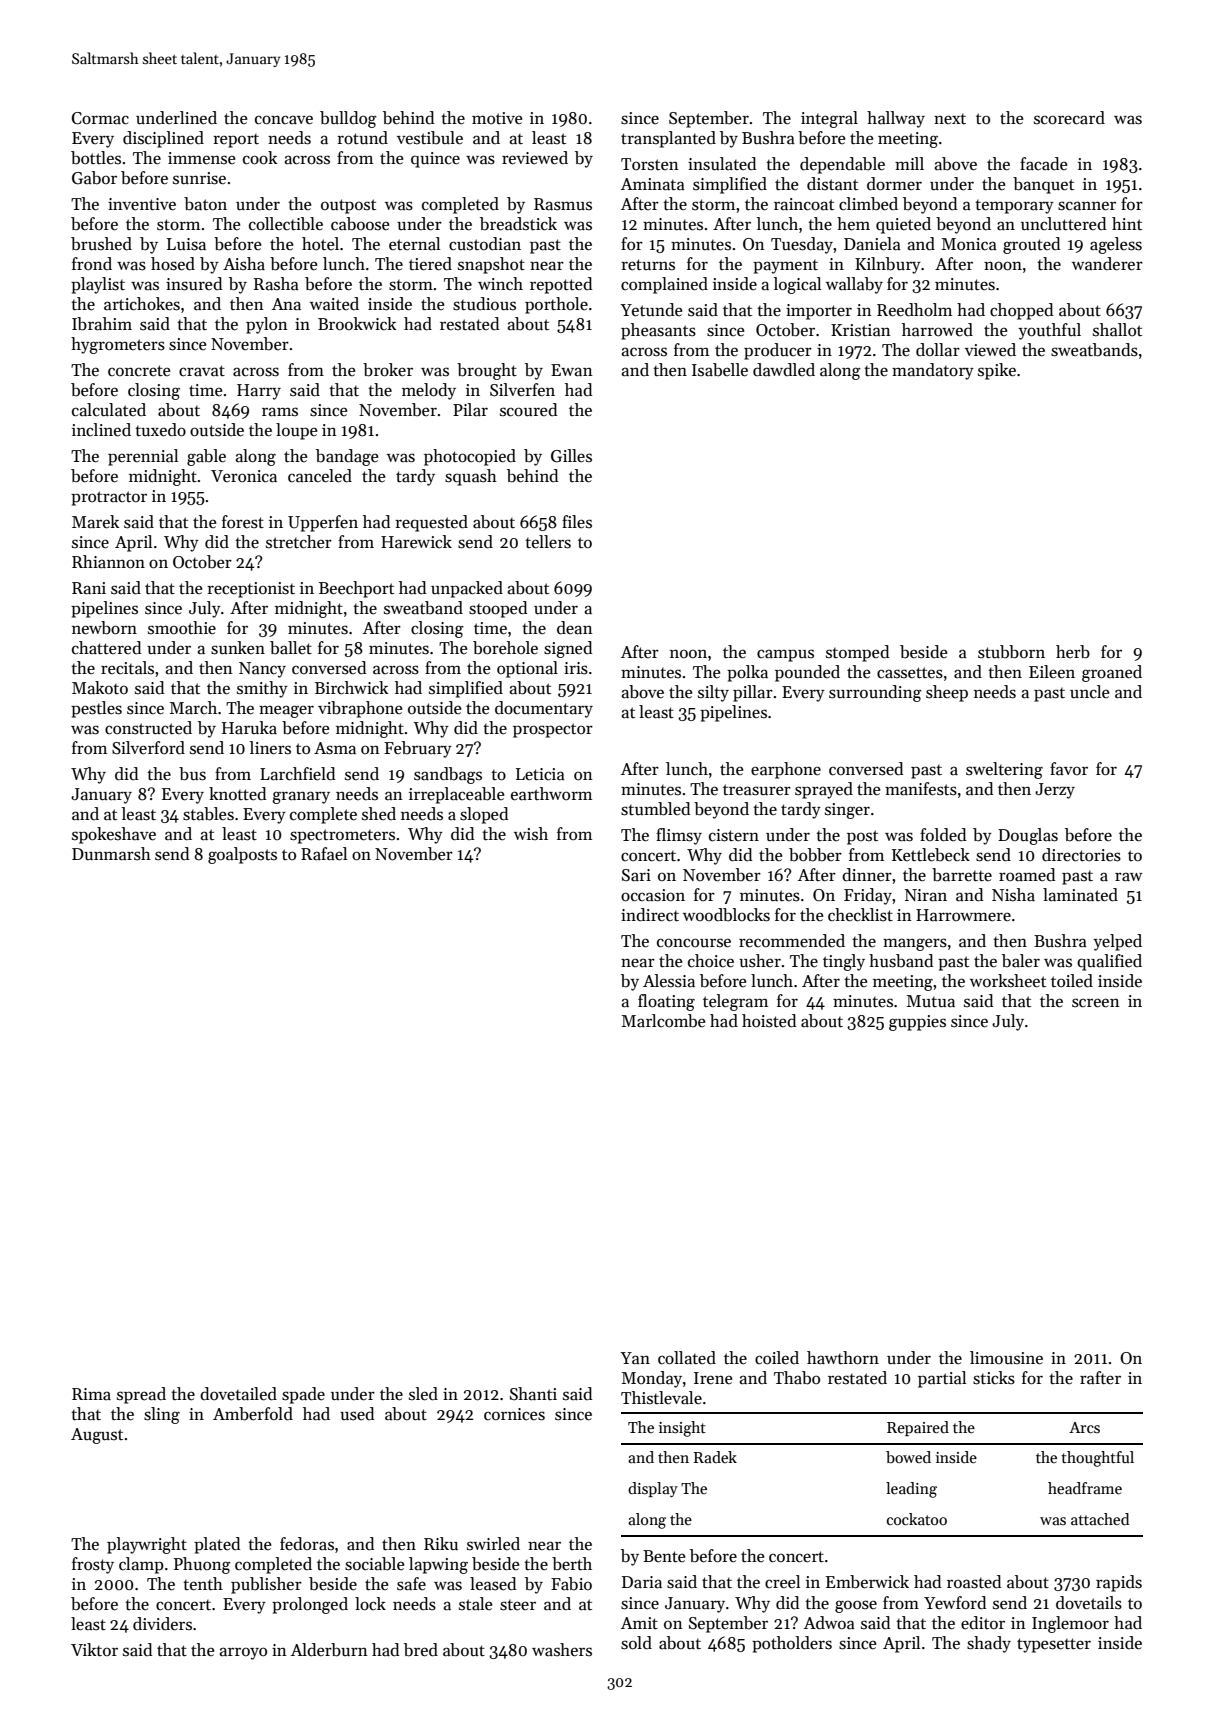  I want to click on Cormac, so click(100, 118).
